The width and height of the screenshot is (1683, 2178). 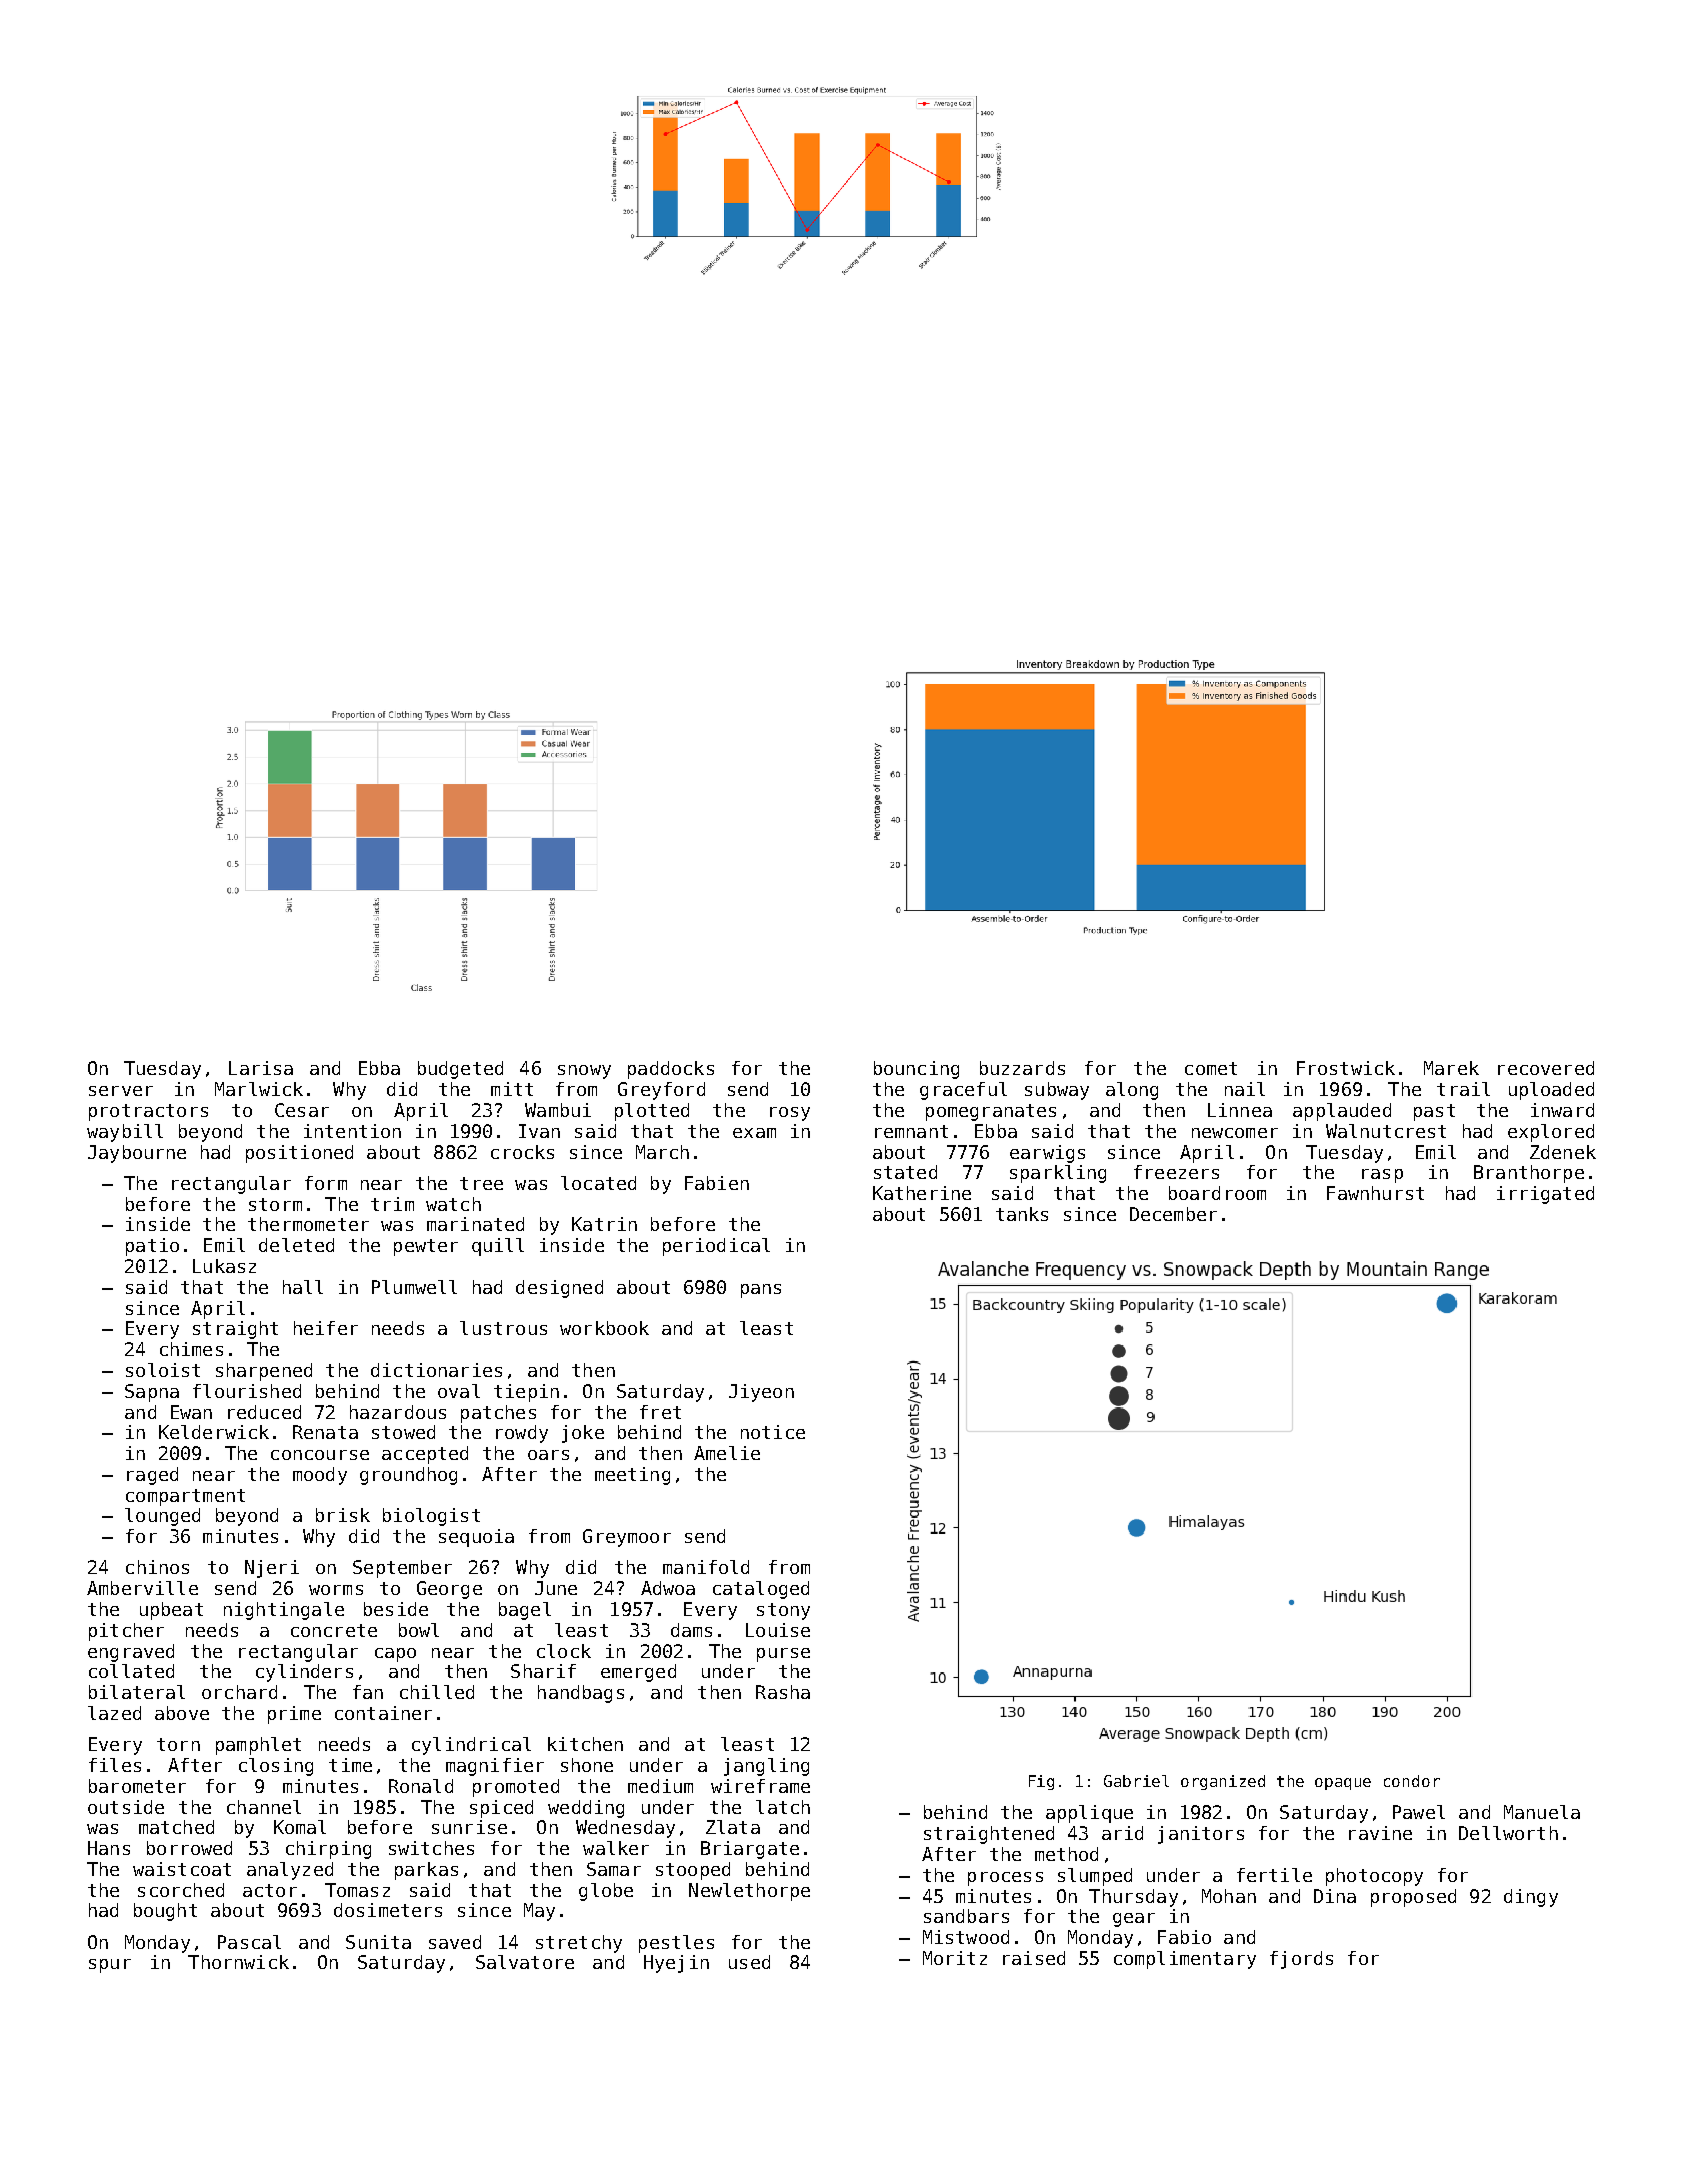 I want to click on notice, so click(x=773, y=1432).
